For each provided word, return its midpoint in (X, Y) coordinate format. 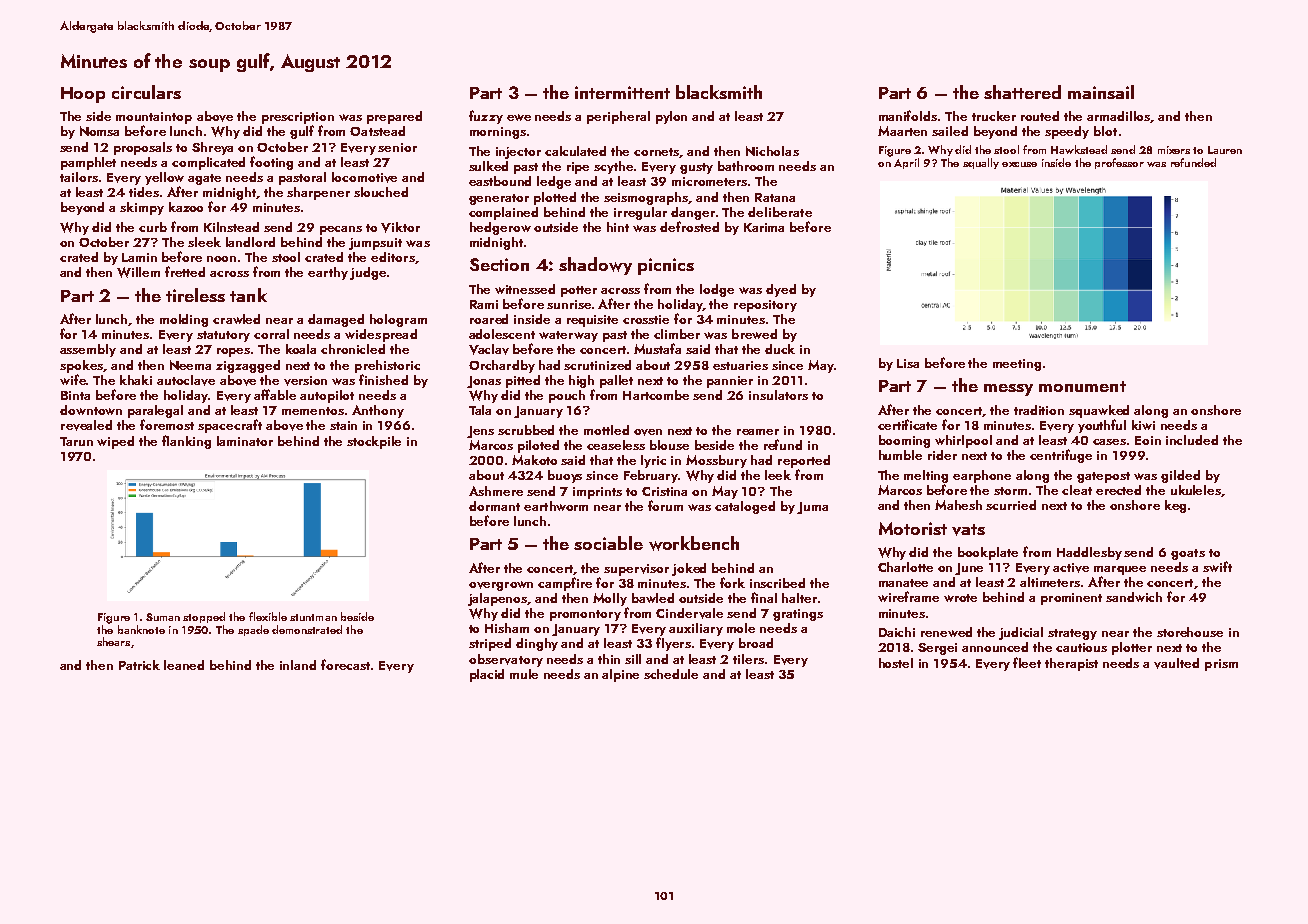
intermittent (622, 92)
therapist (1071, 664)
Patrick (139, 665)
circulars (146, 92)
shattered (1022, 92)
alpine (620, 675)
